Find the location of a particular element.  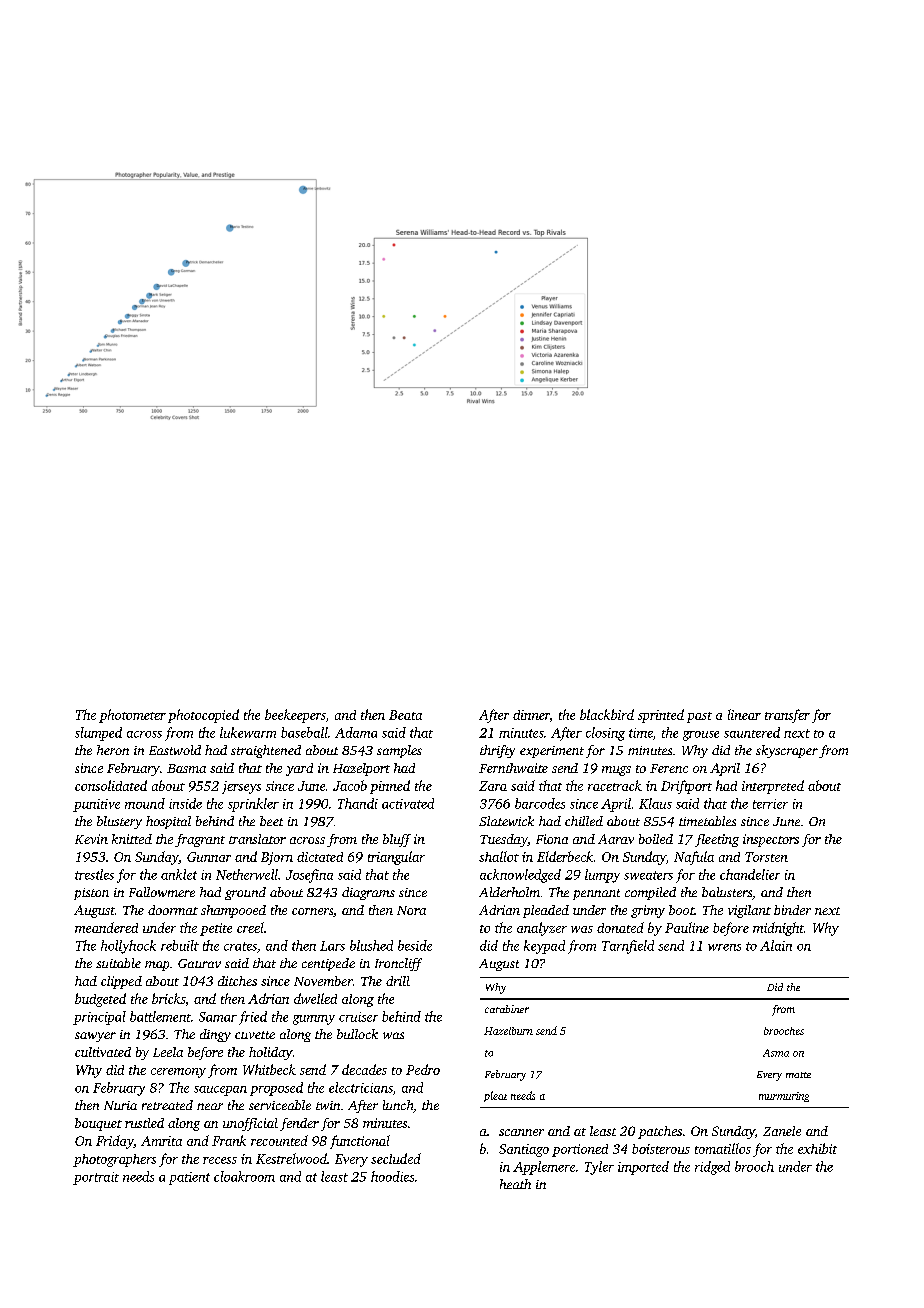

grouse is located at coordinates (701, 736).
